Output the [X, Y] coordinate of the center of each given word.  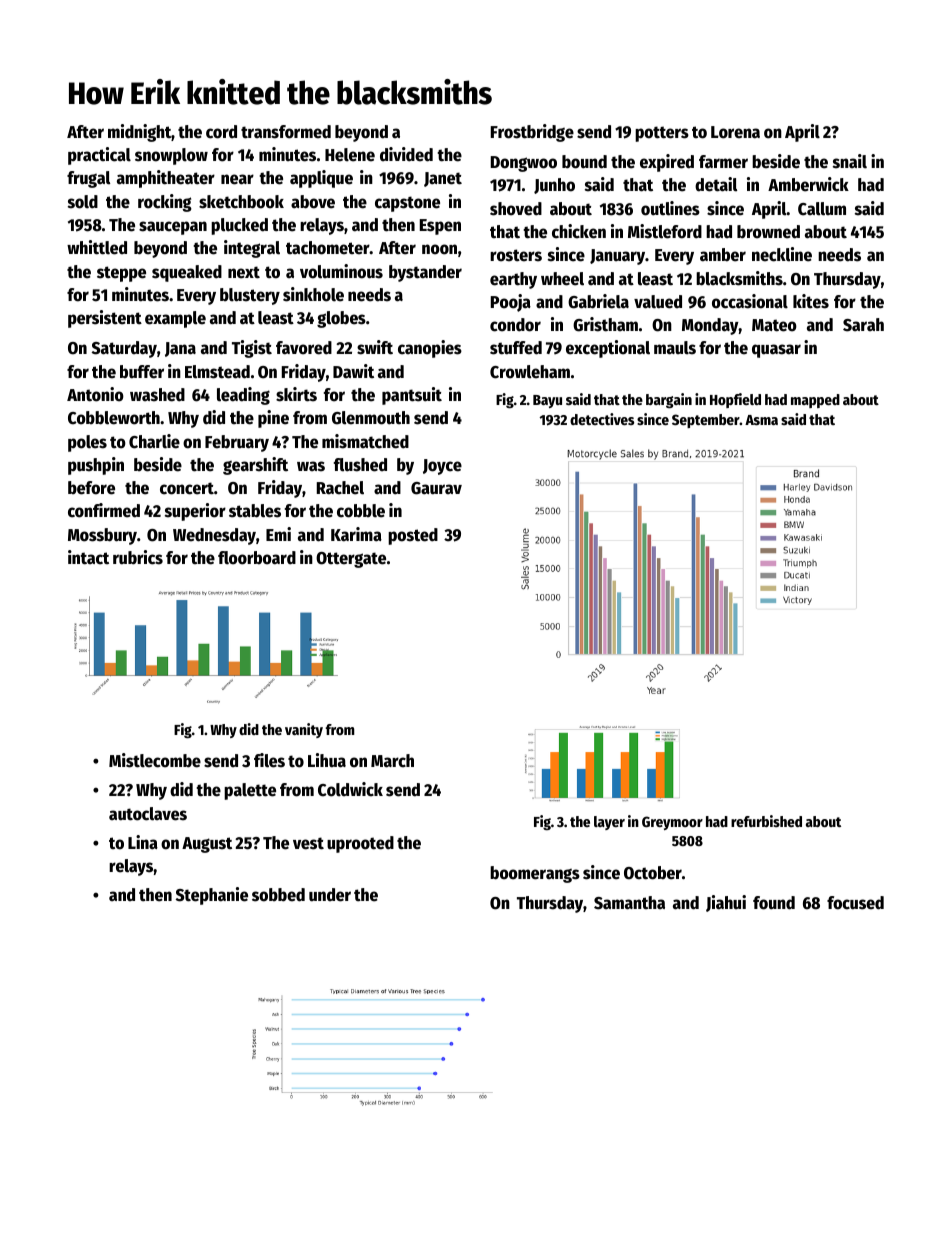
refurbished [766, 821]
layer [609, 823]
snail [850, 161]
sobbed [278, 895]
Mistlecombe [155, 760]
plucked [239, 226]
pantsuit [412, 396]
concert [187, 488]
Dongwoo [524, 164]
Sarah [863, 325]
